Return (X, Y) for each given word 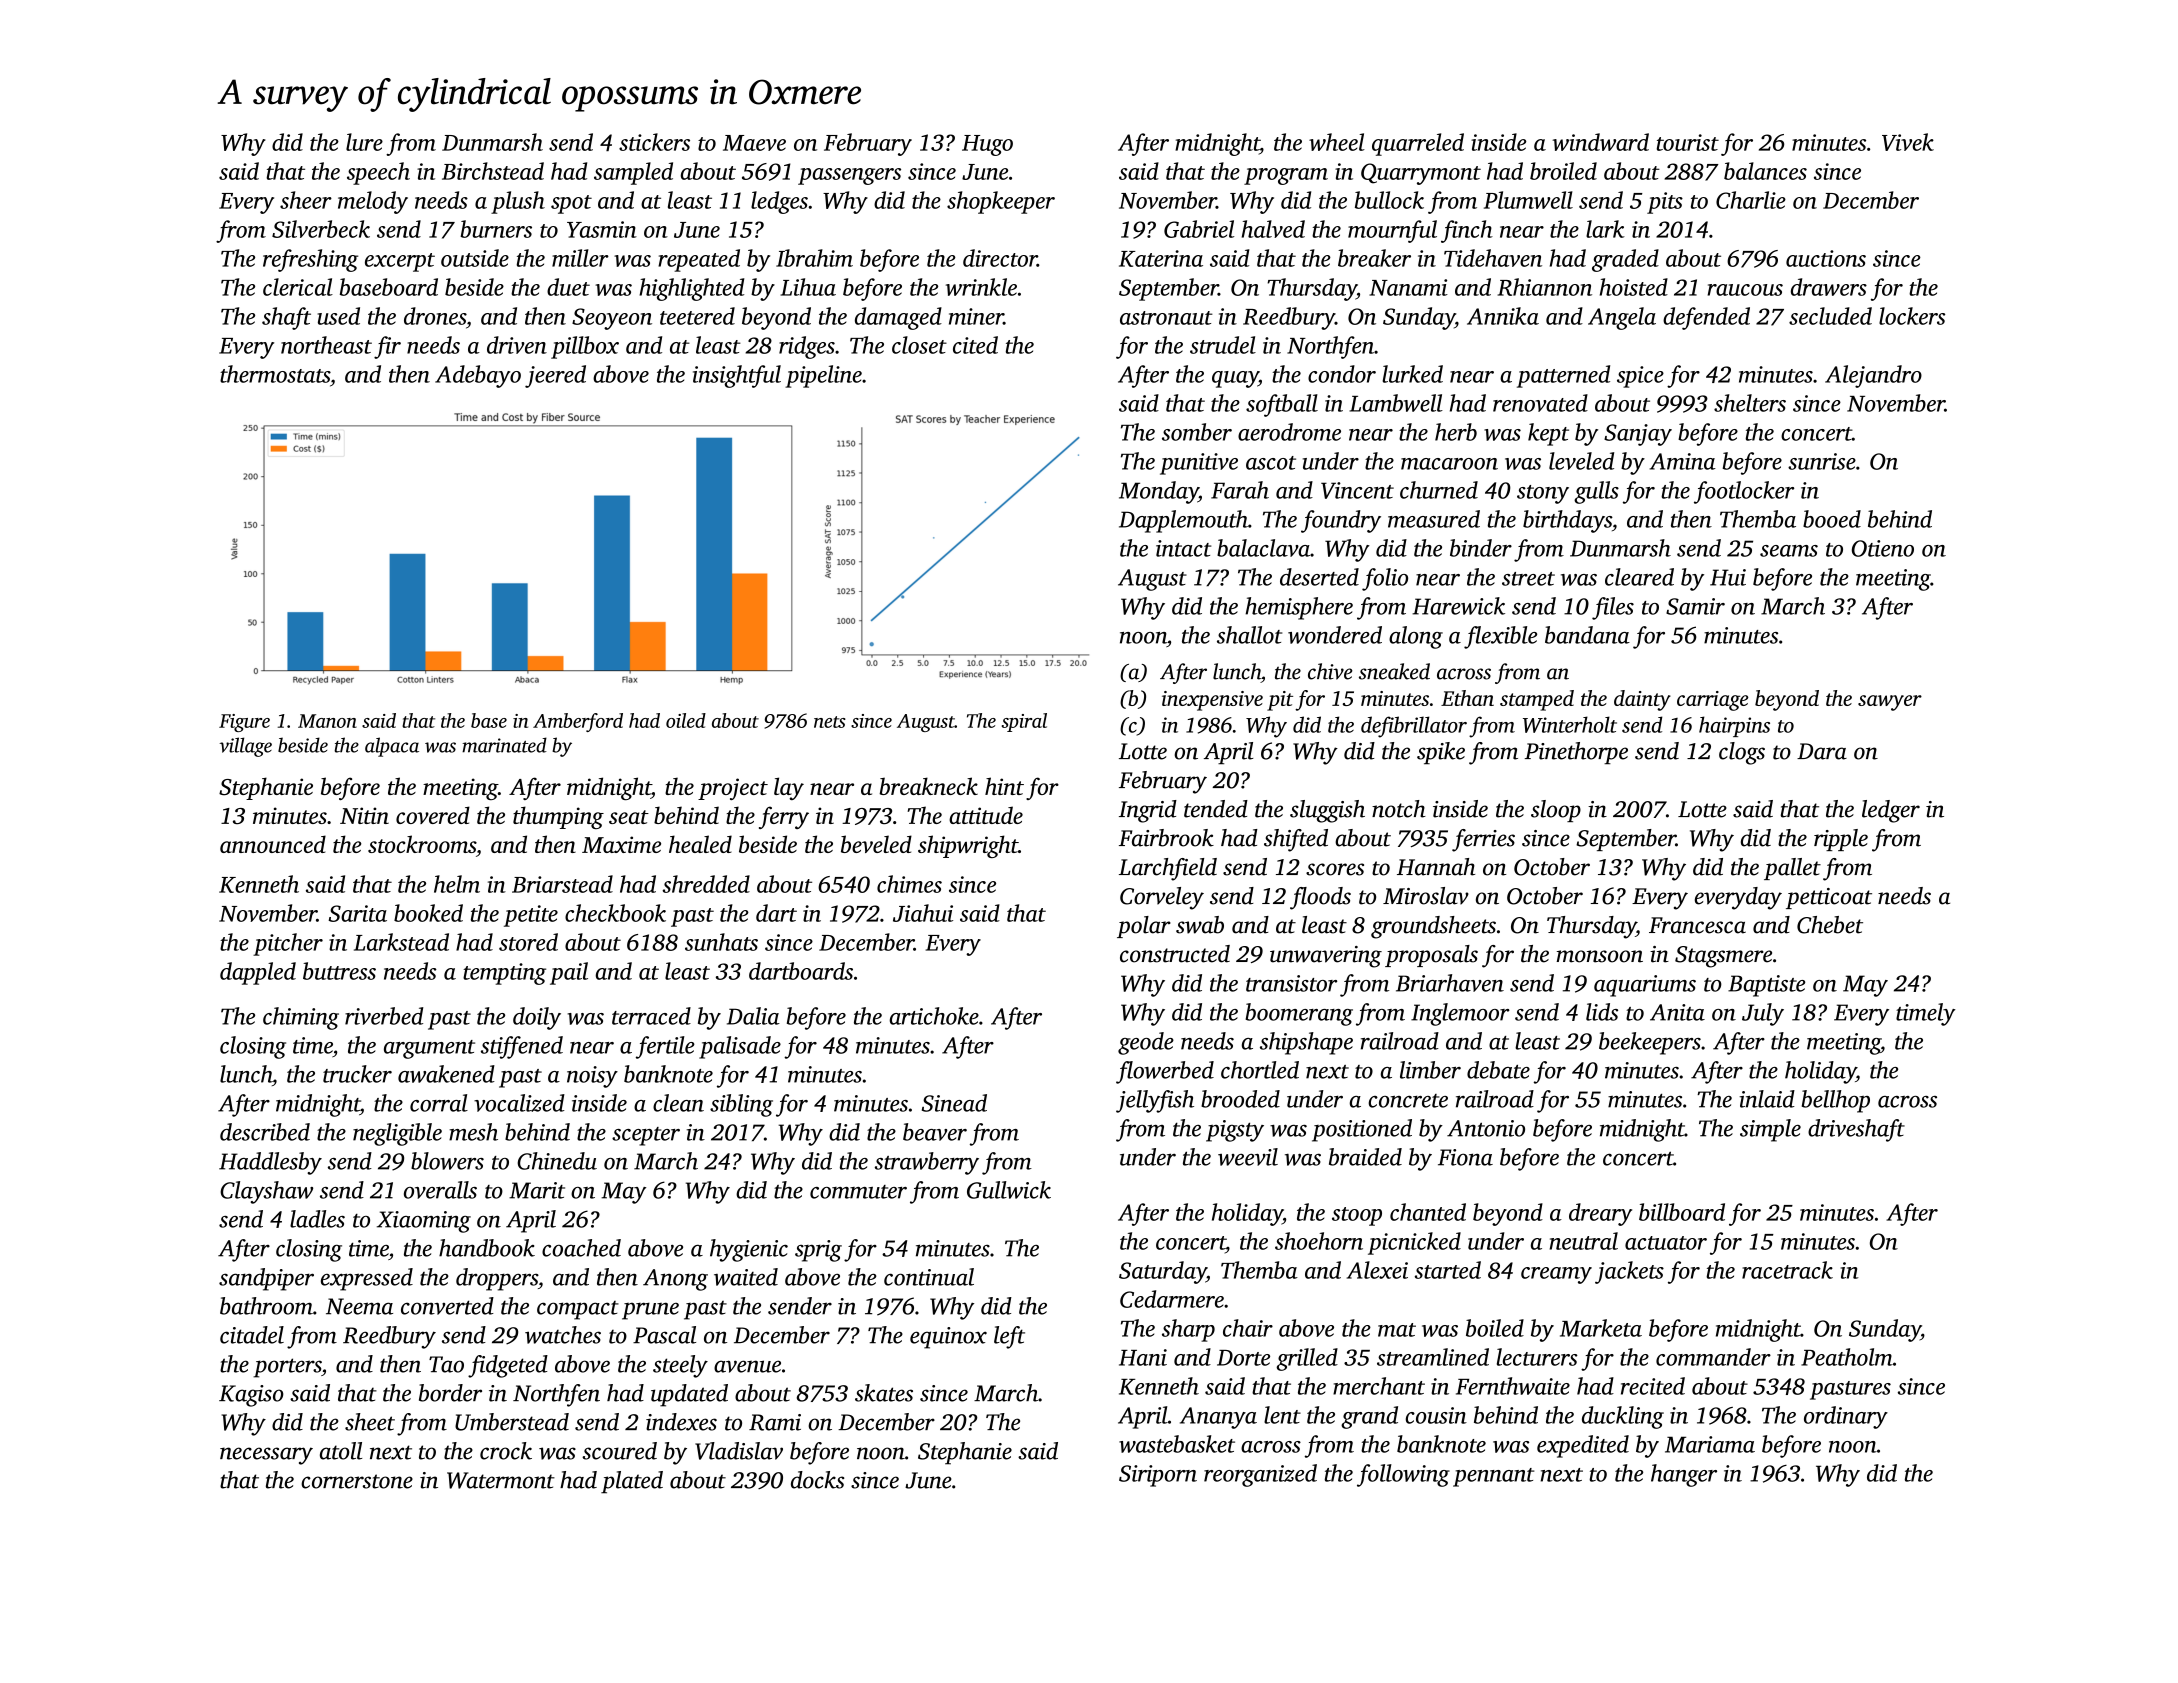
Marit (537, 1190)
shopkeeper (1001, 202)
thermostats (275, 374)
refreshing (310, 260)
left (1009, 1337)
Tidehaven (1493, 258)
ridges (807, 347)
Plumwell (1528, 200)
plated (632, 1482)
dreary (1600, 1214)
